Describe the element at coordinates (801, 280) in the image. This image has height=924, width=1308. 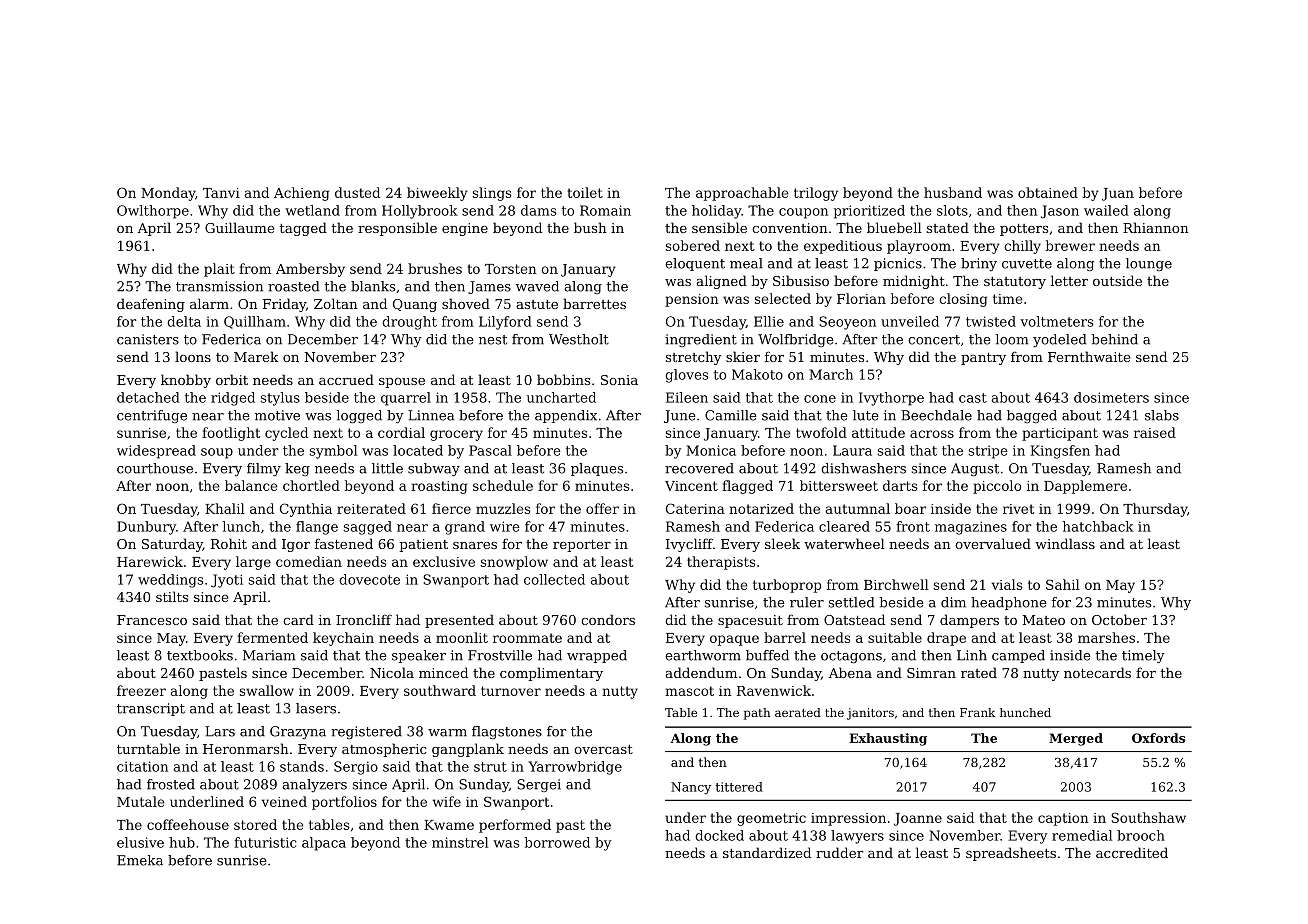
I see `Sibusiso` at that location.
